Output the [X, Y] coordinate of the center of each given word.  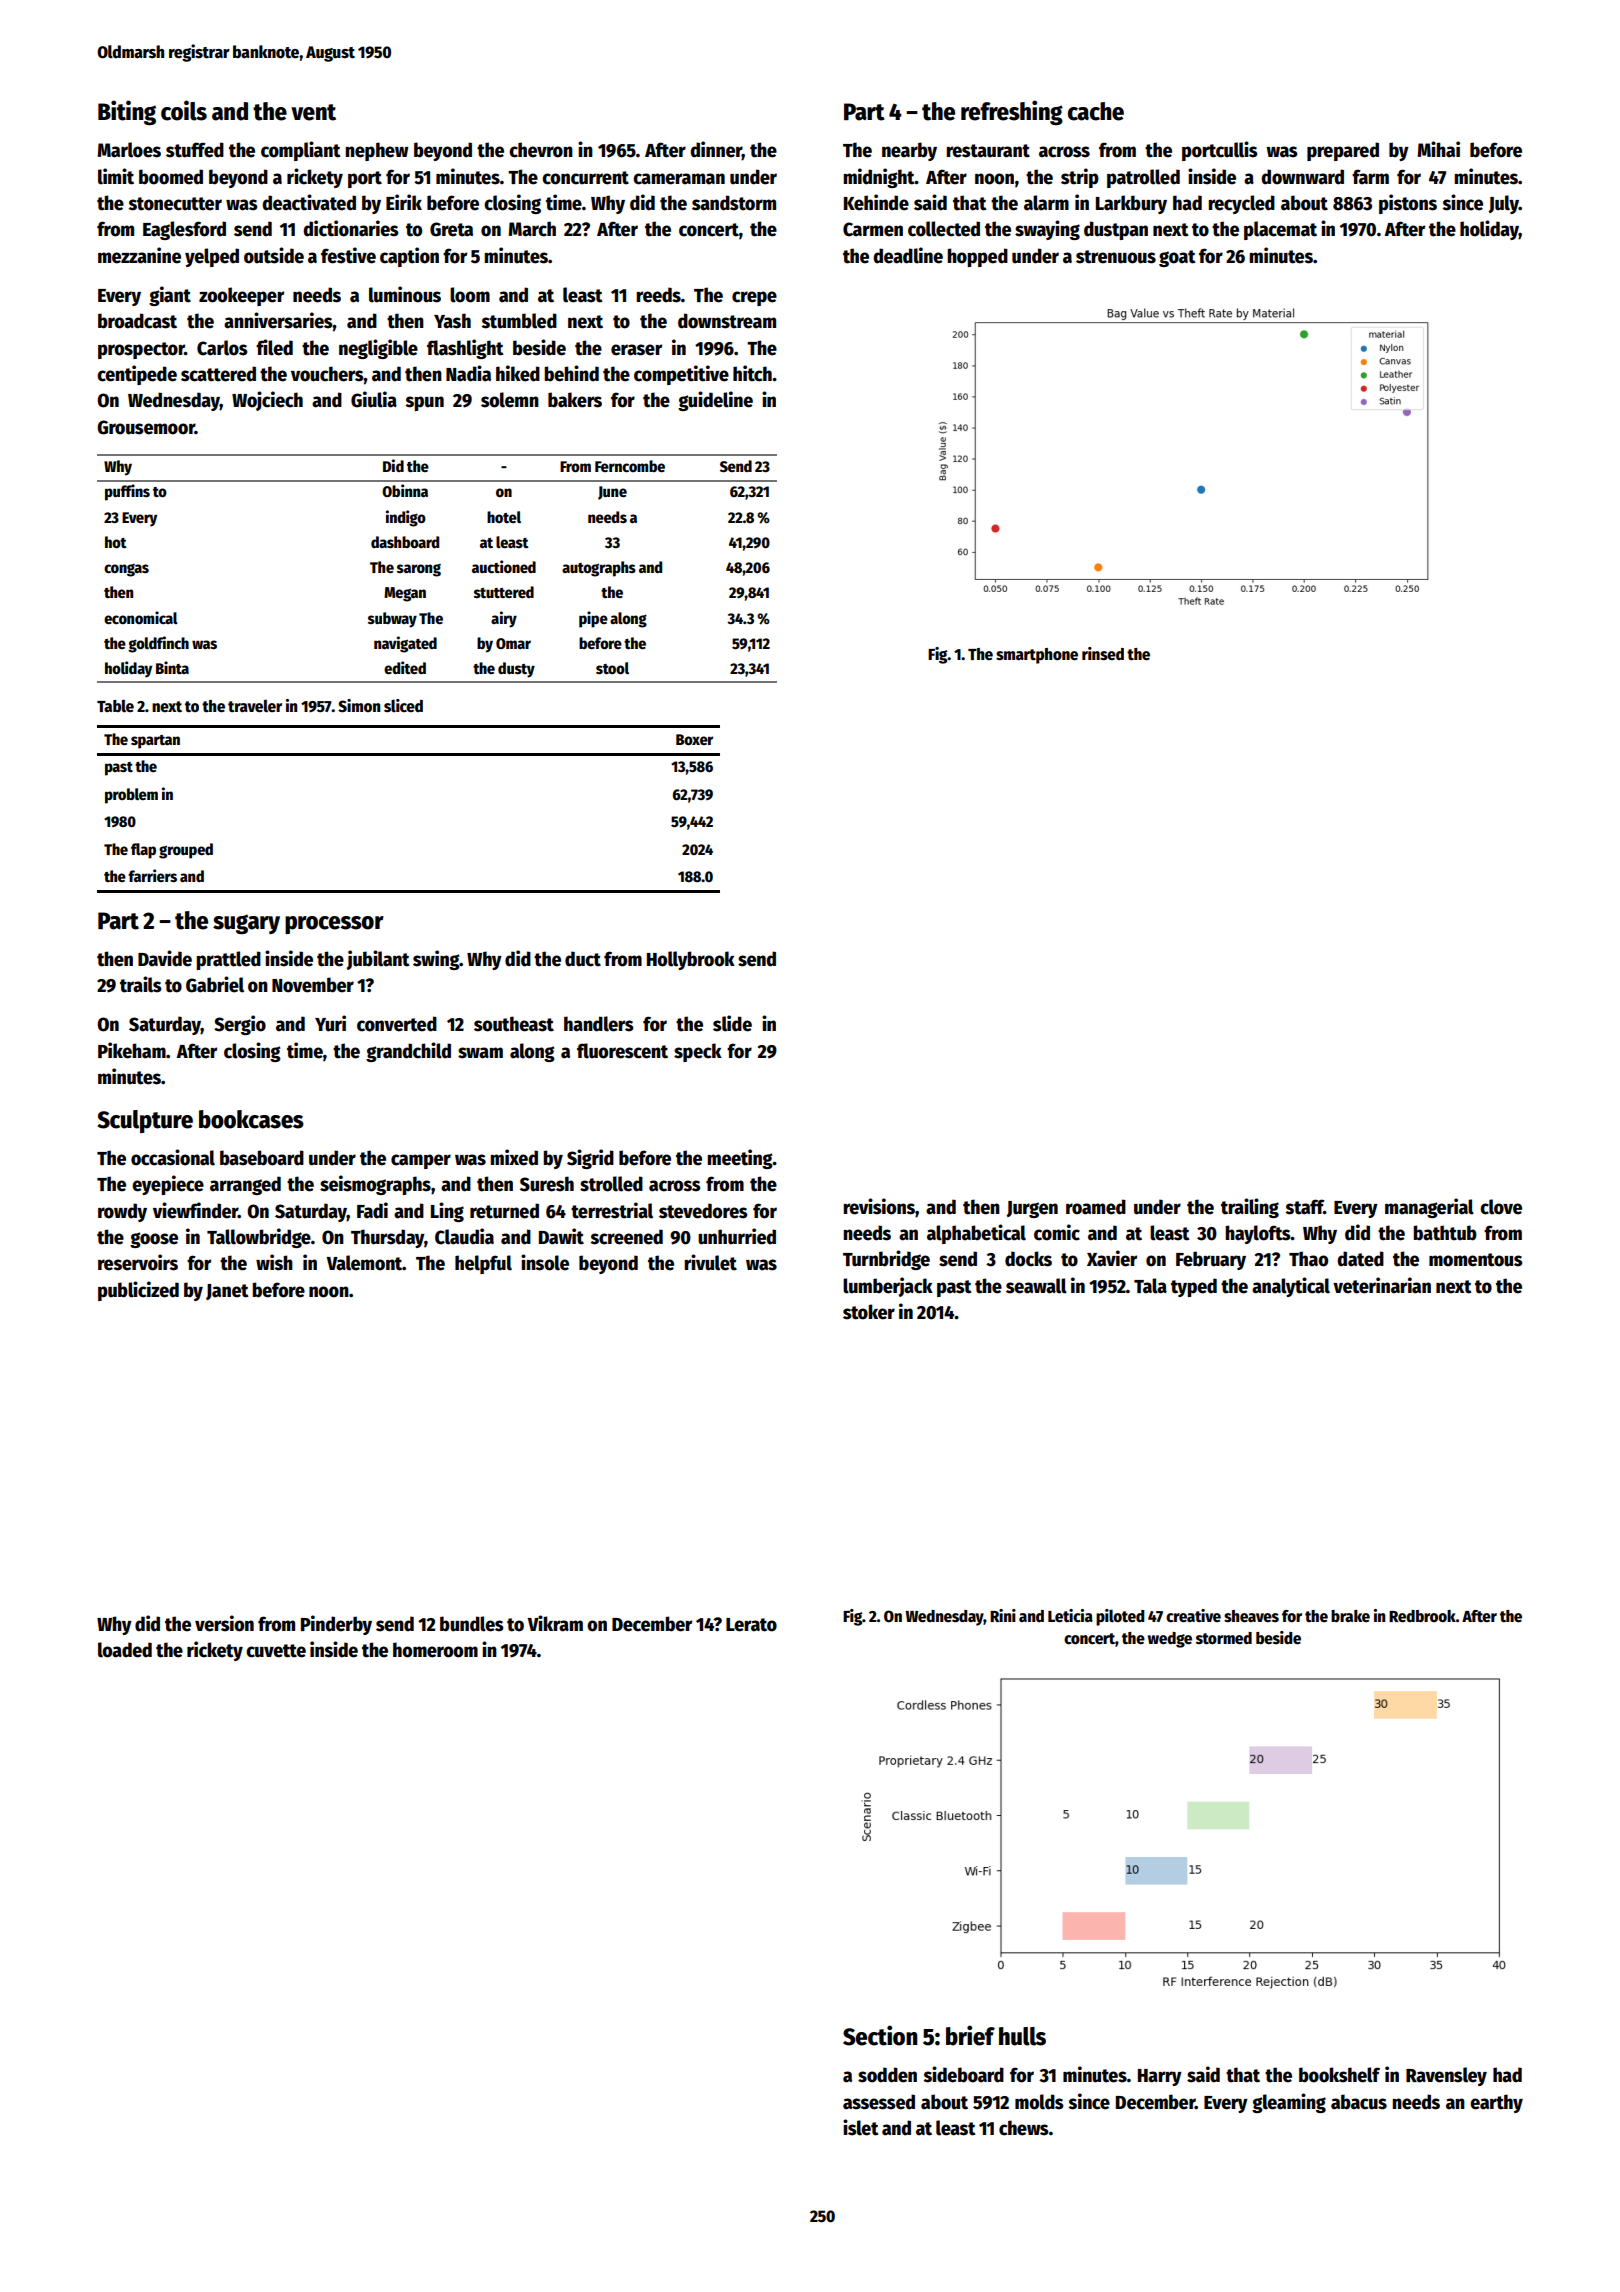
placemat [1280, 230]
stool [612, 668]
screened [627, 1237]
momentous [1475, 1260]
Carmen [873, 229]
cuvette [276, 1651]
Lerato [751, 1625]
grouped [186, 851]
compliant [301, 151]
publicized [138, 1291]
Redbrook [1422, 1616]
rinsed [1103, 653]
